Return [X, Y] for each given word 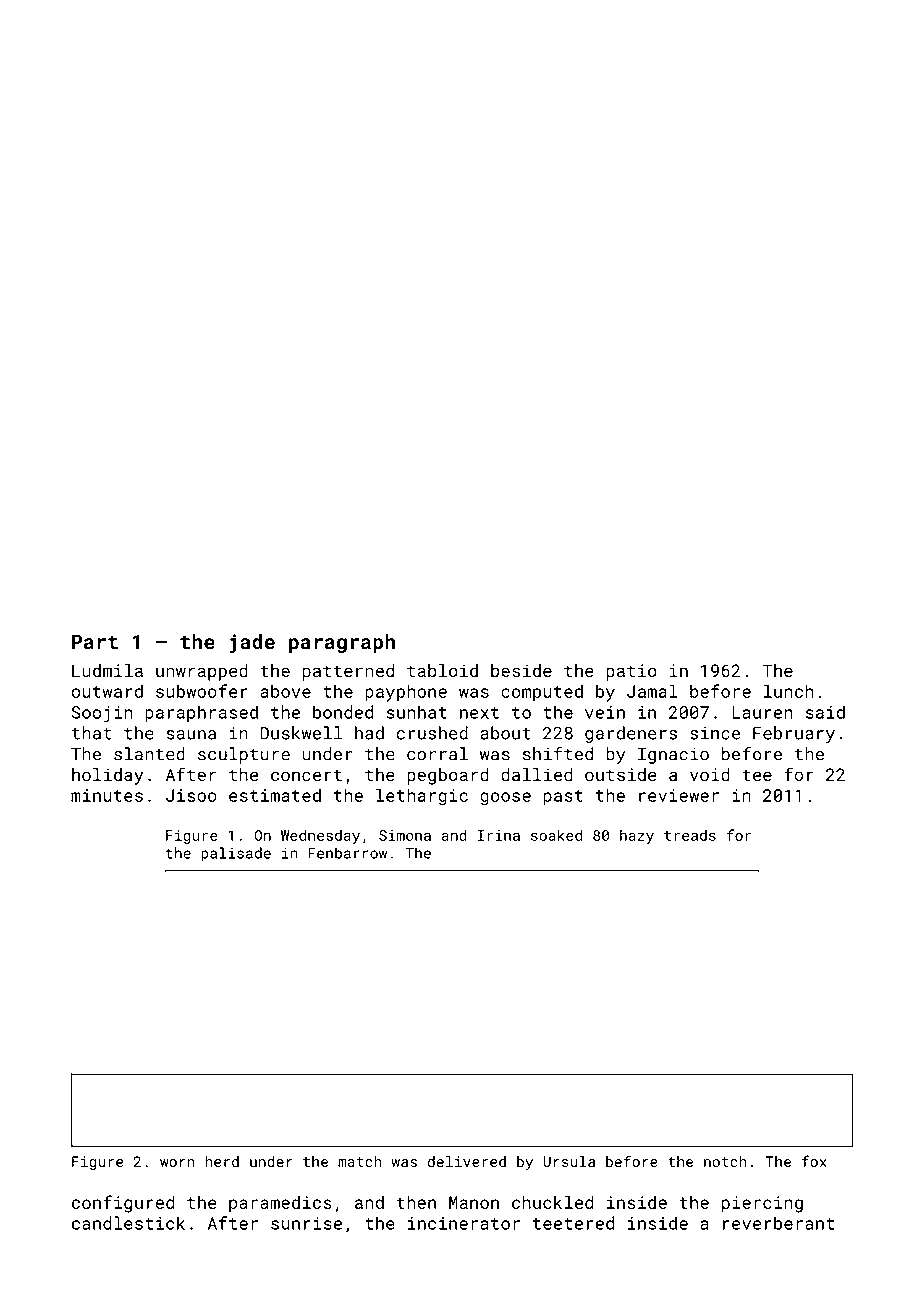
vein [605, 712]
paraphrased [201, 713]
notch [725, 1161]
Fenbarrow [347, 853]
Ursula [569, 1161]
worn [177, 1163]
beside [521, 670]
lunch [789, 691]
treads [690, 835]
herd [222, 1161]
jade [252, 644]
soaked [556, 835]
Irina [498, 835]
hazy [637, 836]
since [715, 733]
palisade [236, 854]
